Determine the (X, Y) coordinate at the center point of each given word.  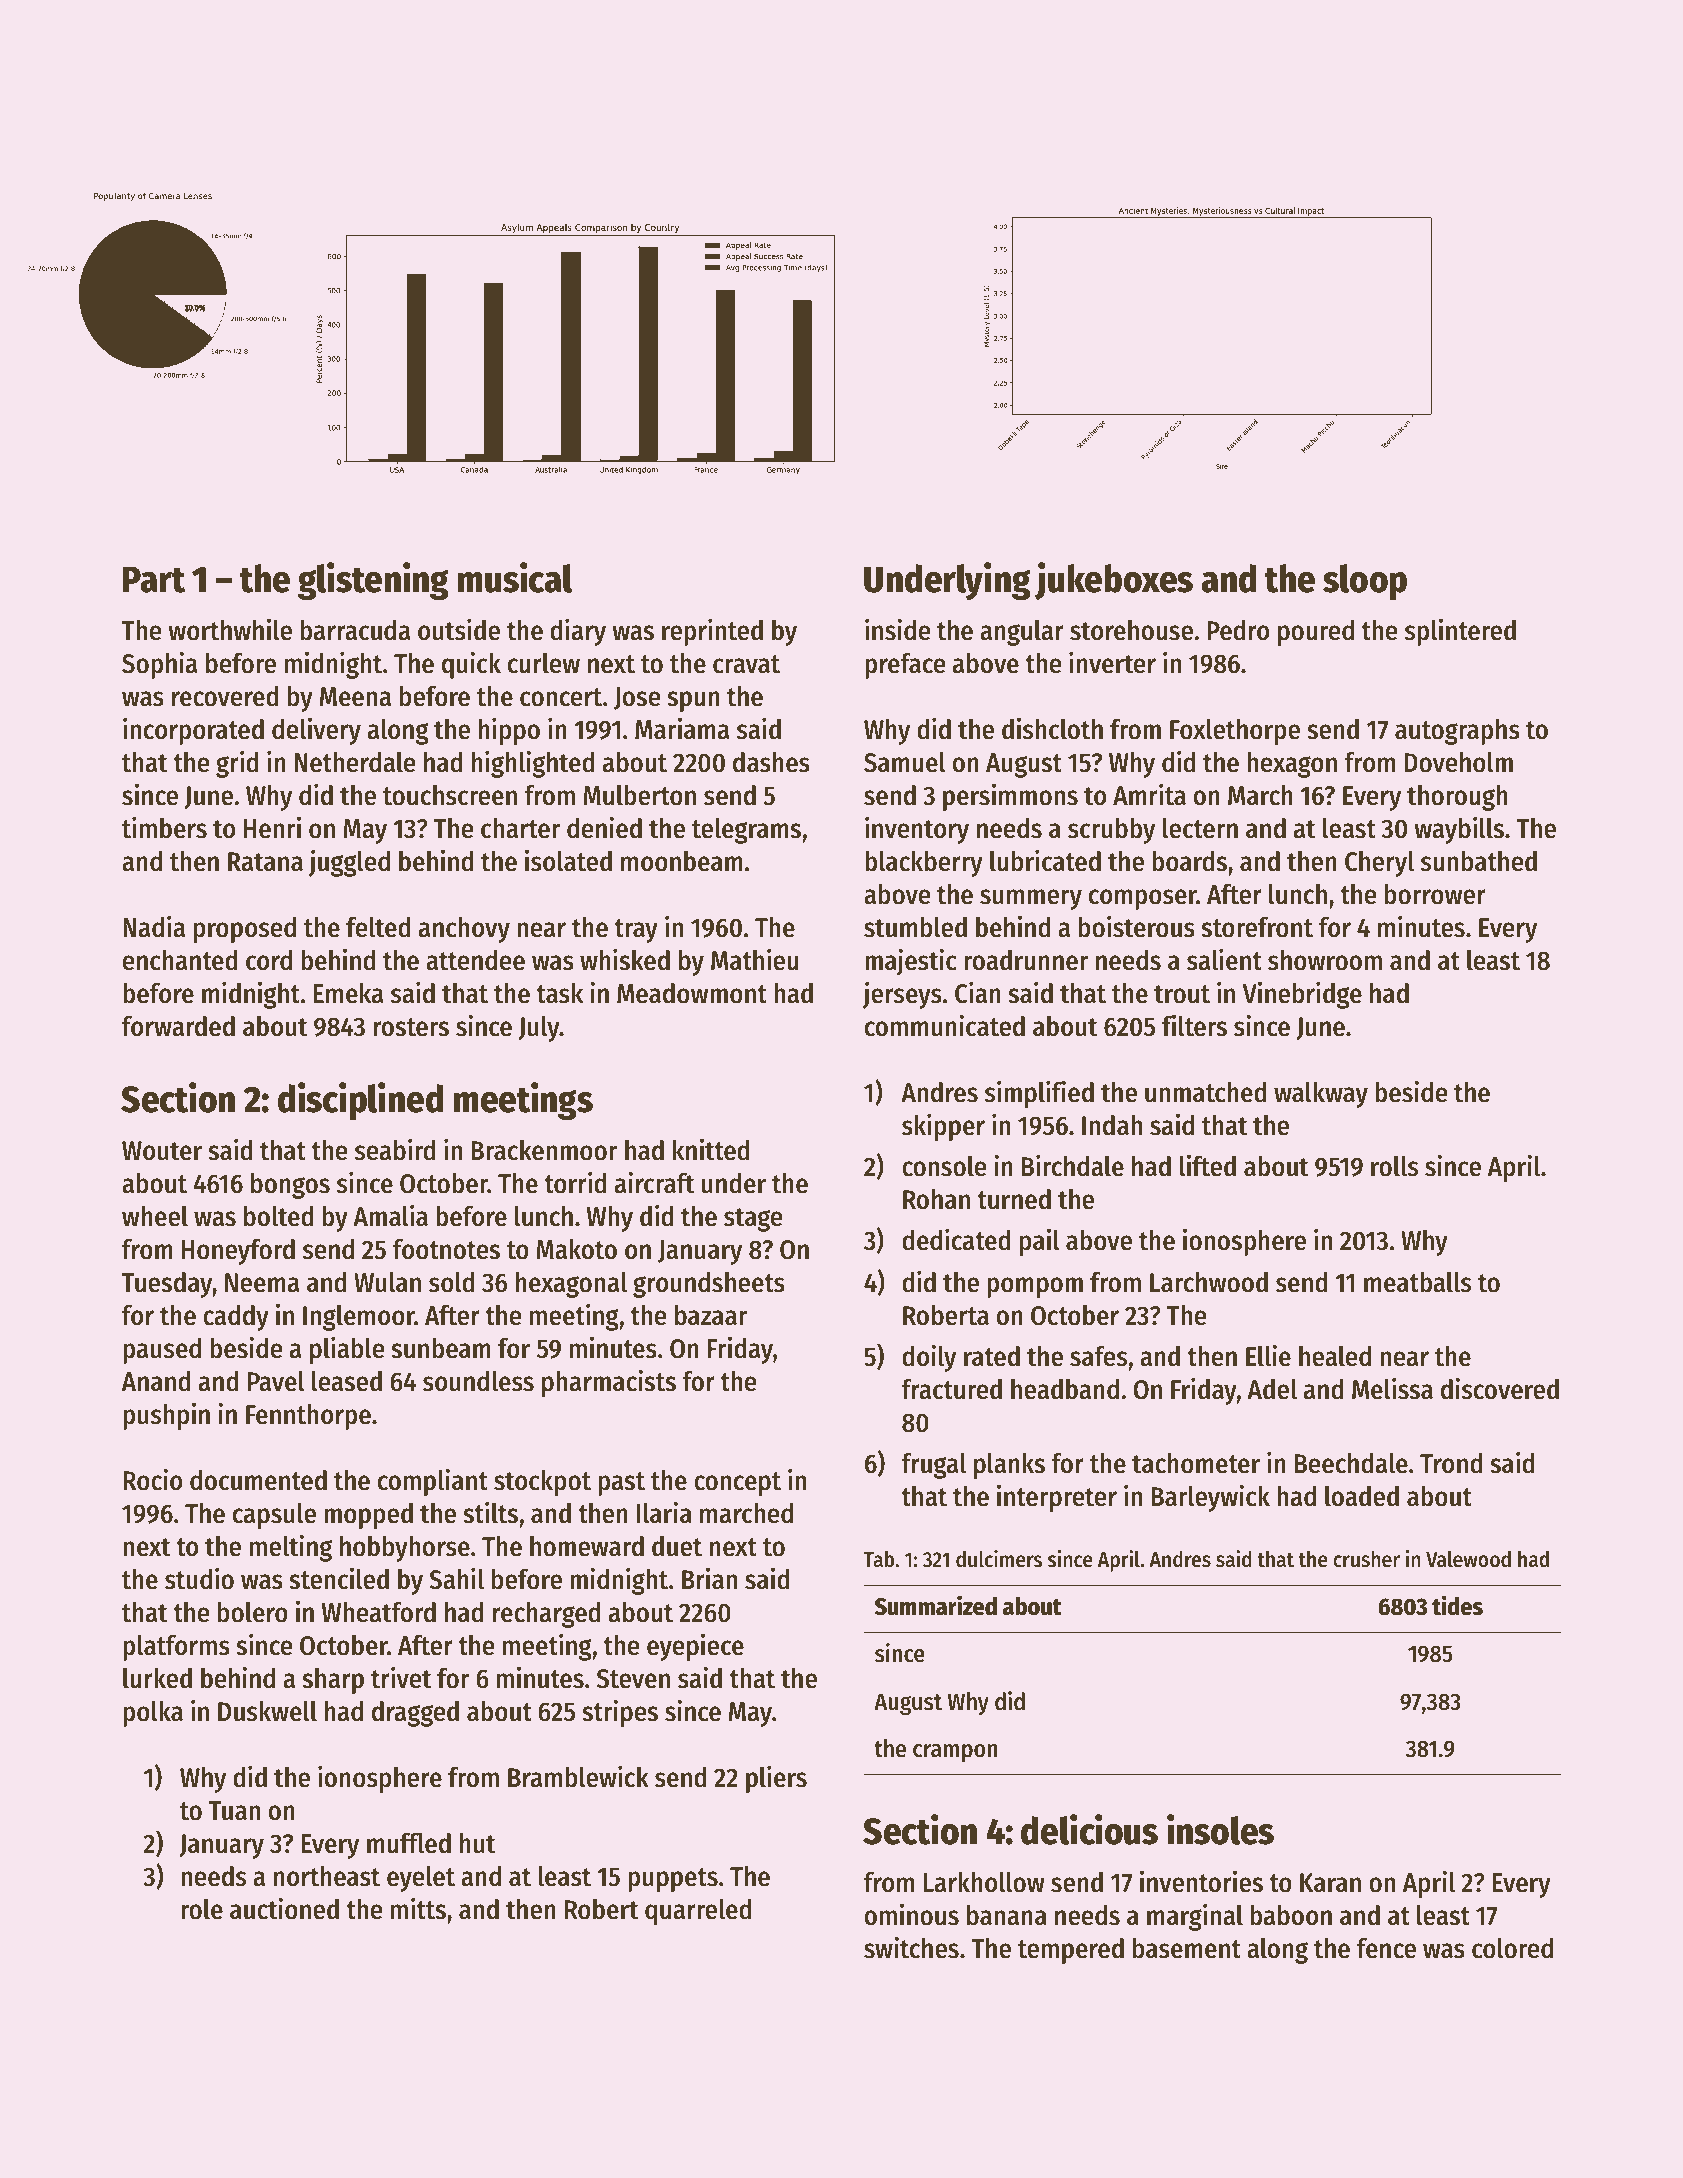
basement (1187, 1948)
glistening (373, 581)
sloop (1365, 582)
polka (153, 1714)
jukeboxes (1114, 581)
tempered (1071, 1951)
